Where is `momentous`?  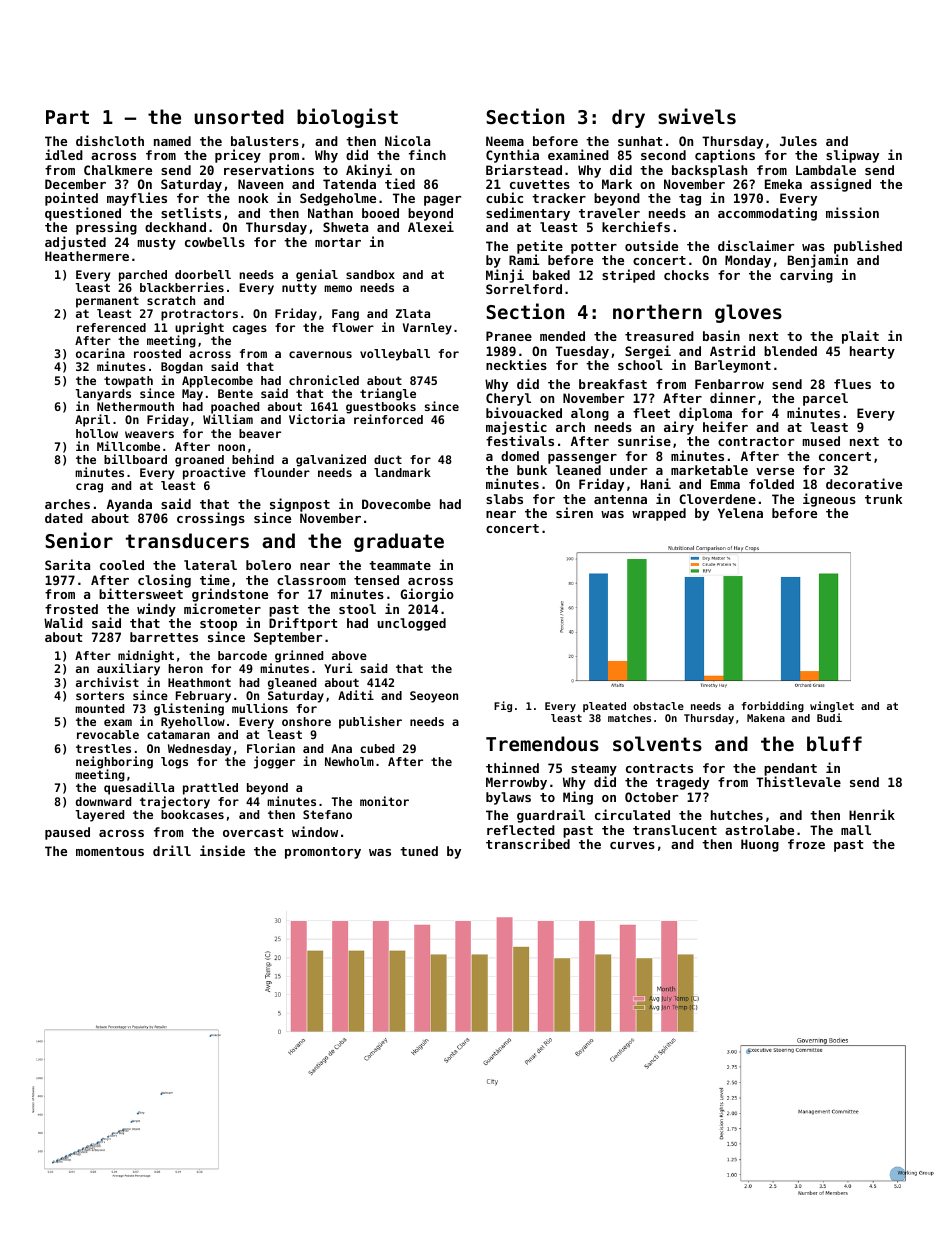
momentous is located at coordinates (110, 851).
